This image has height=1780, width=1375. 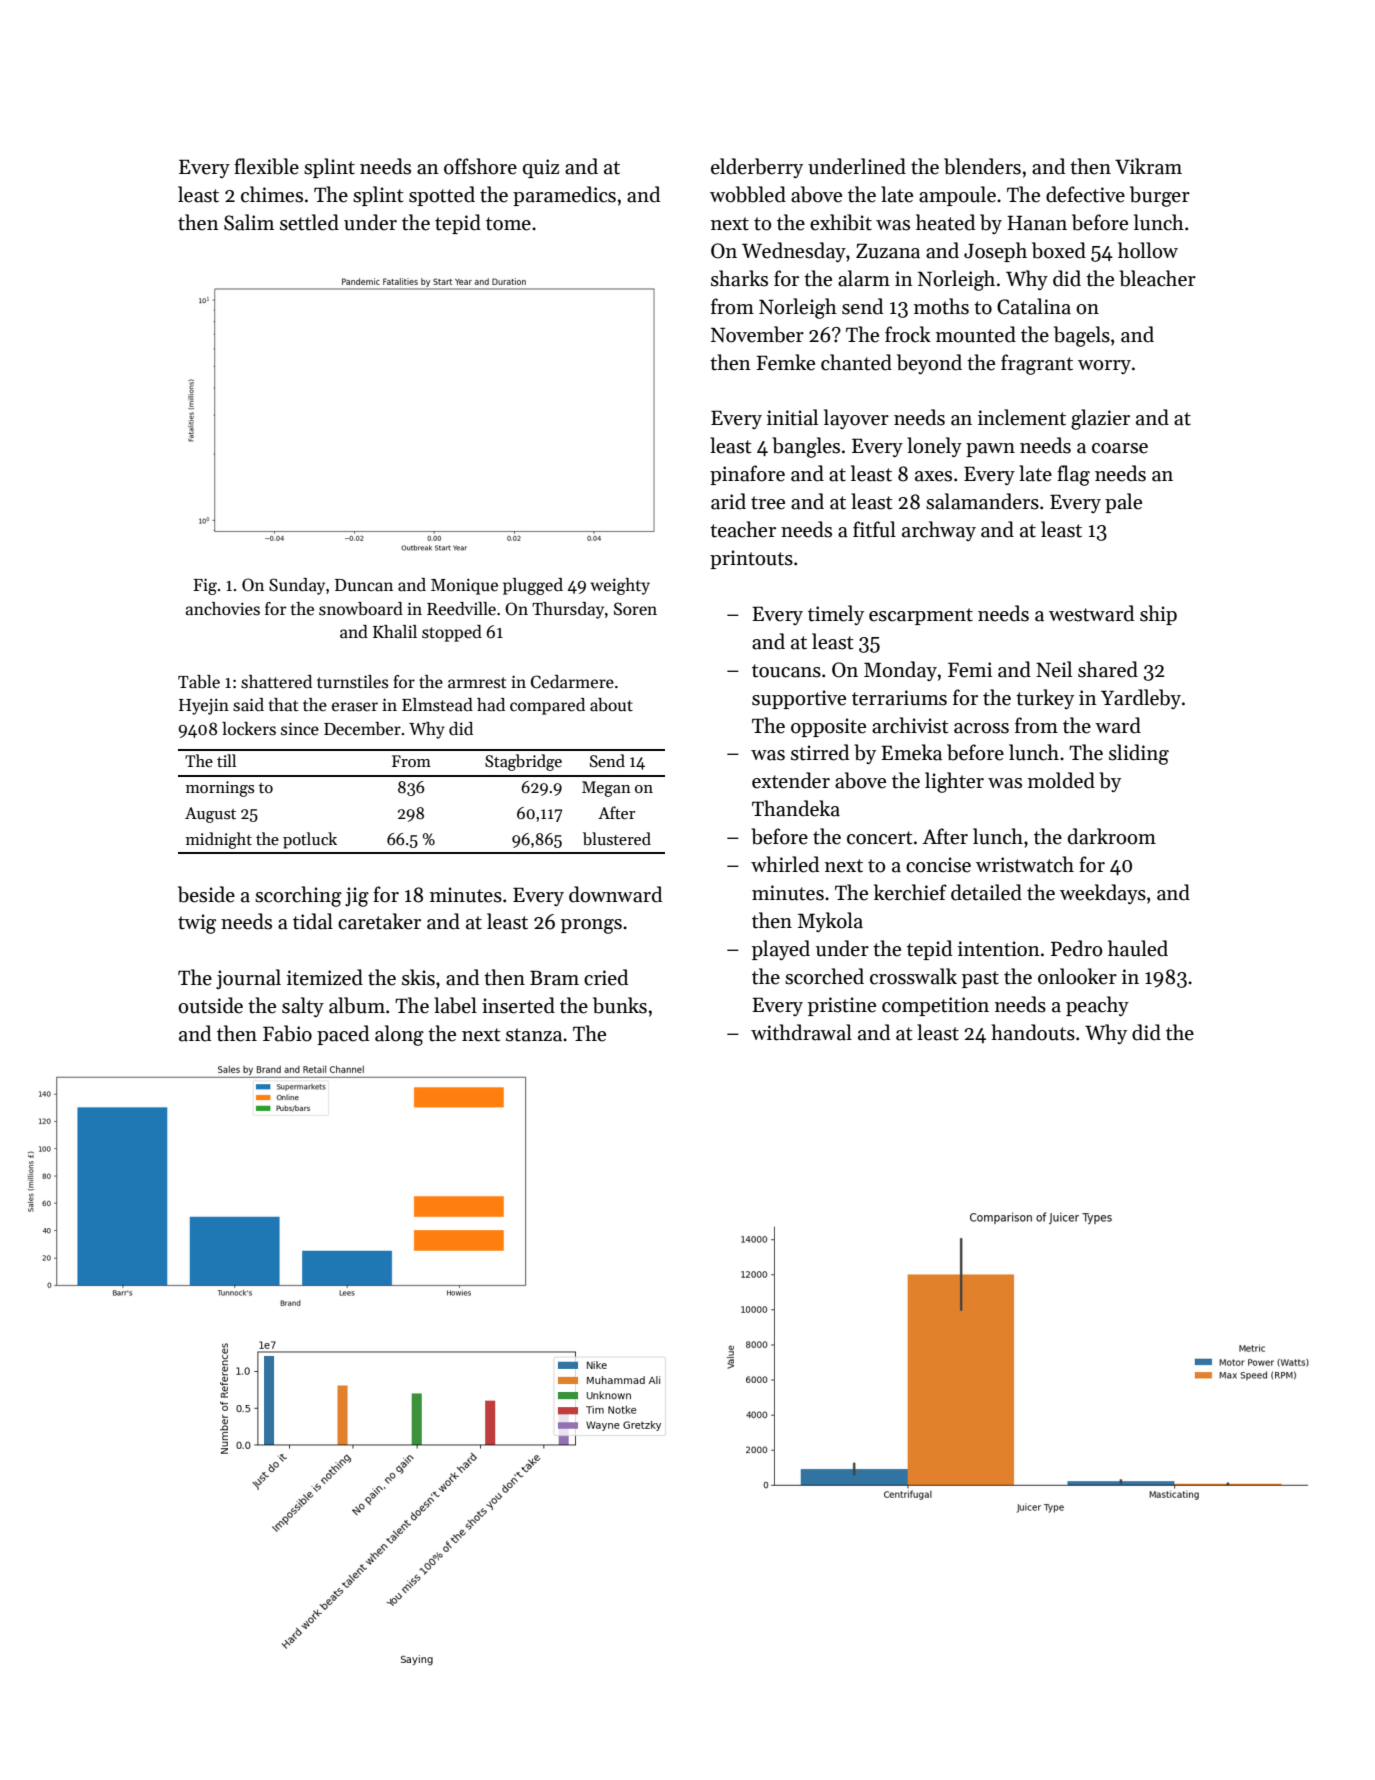 What do you see at coordinates (748, 194) in the image?
I see `wobbled` at bounding box center [748, 194].
